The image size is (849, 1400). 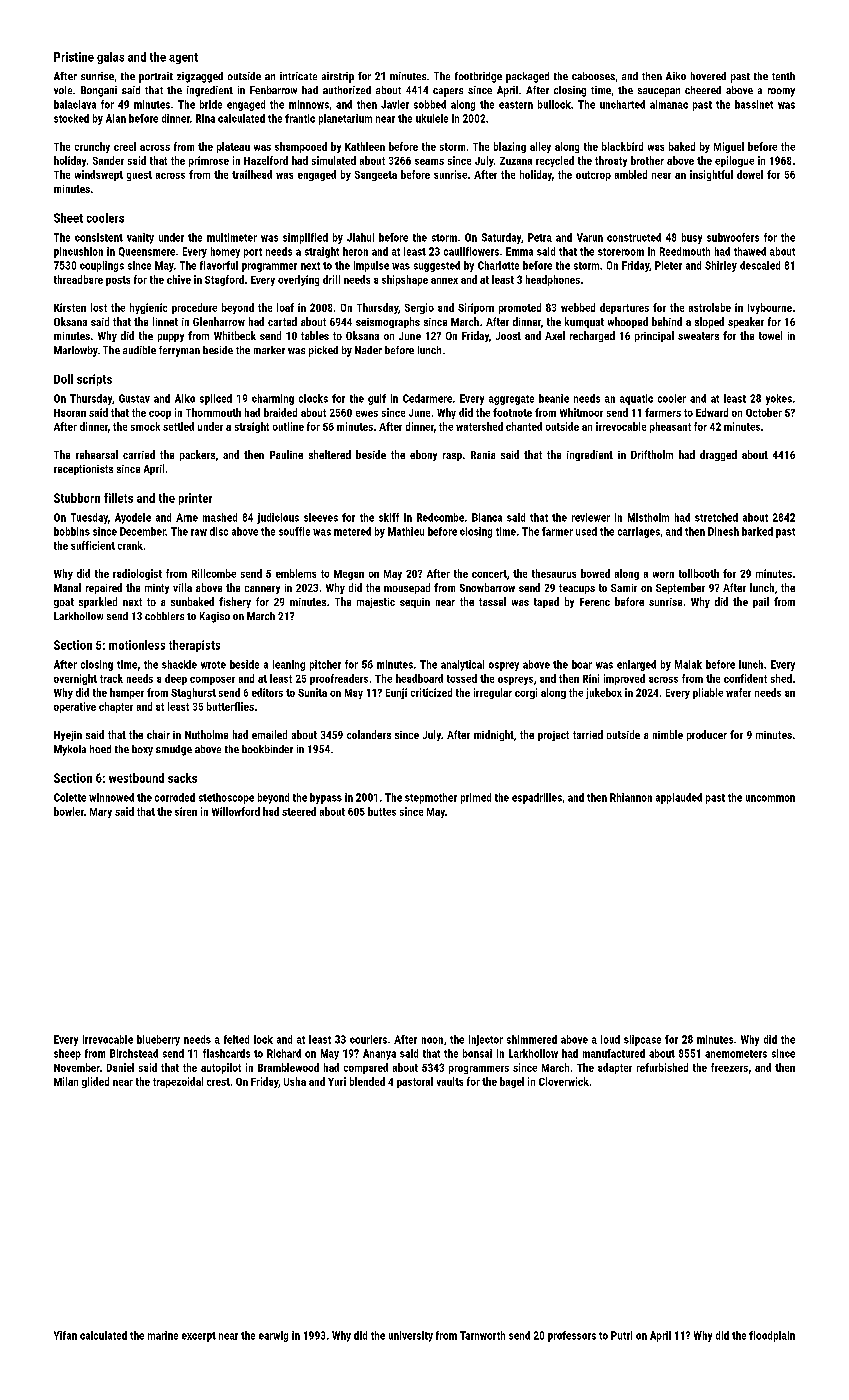 What do you see at coordinates (770, 798) in the screenshot?
I see `uncommon` at bounding box center [770, 798].
